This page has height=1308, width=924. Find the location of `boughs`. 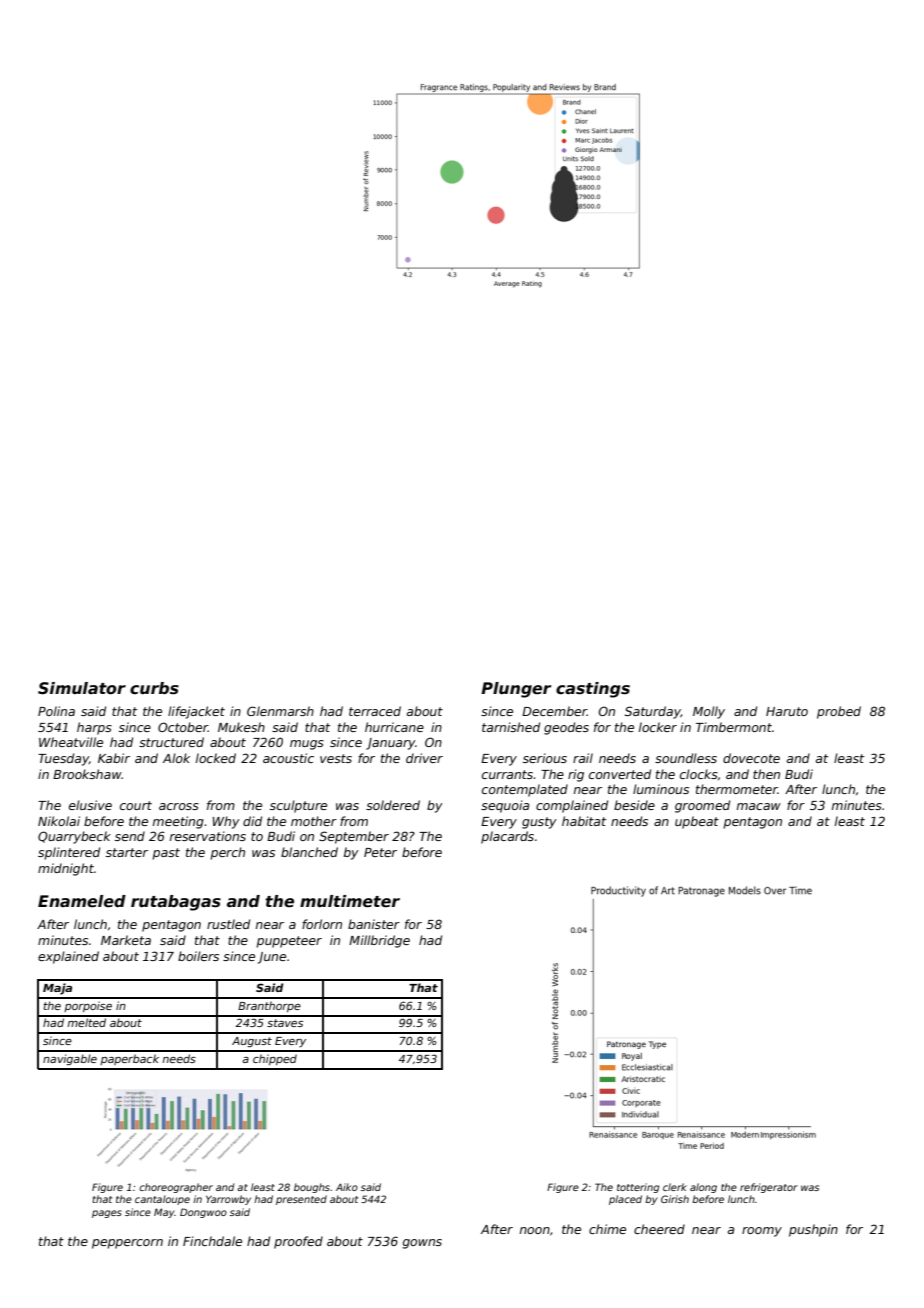

boughs is located at coordinates (312, 1188).
